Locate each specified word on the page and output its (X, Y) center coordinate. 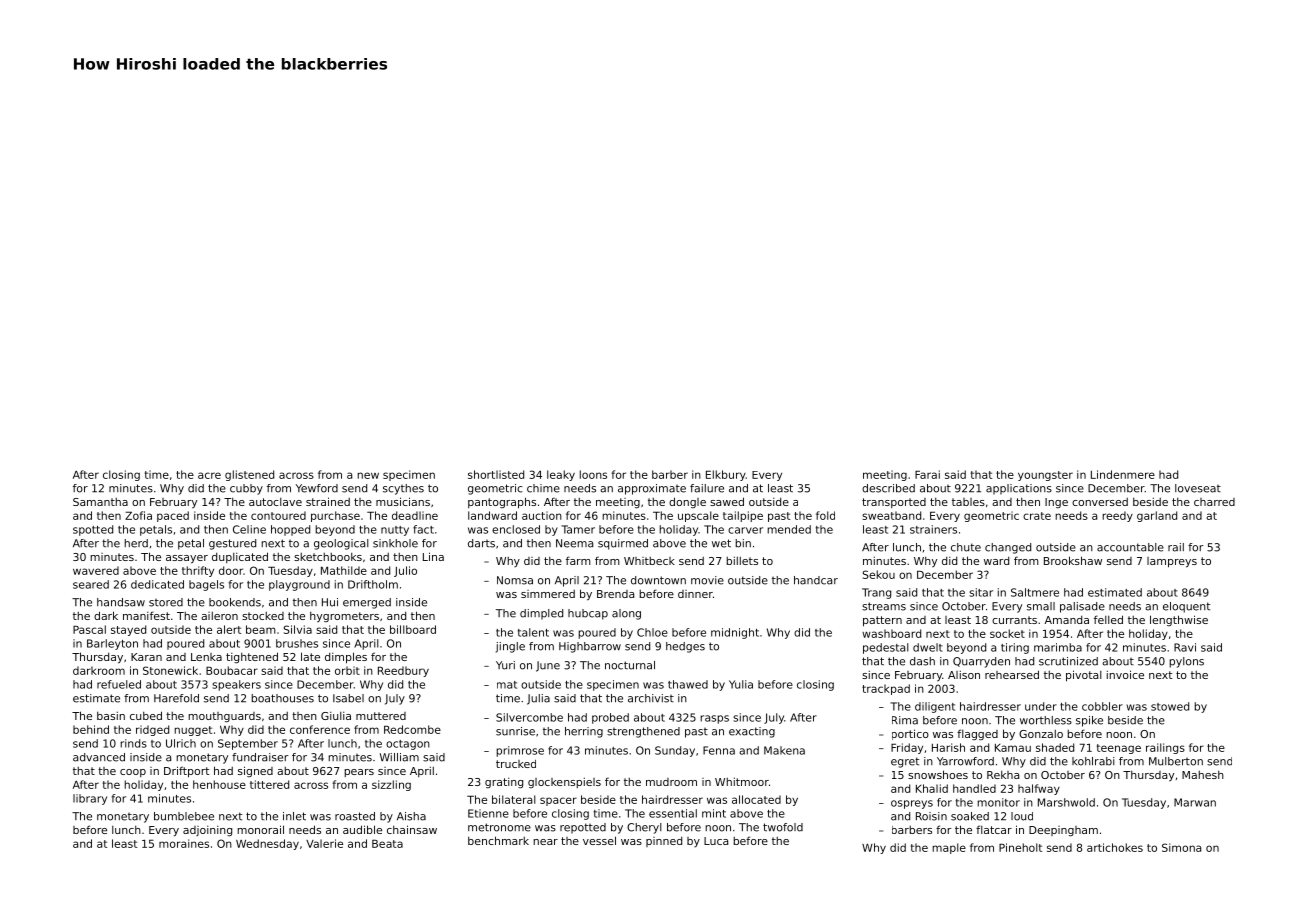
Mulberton (1176, 761)
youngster (1045, 476)
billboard (413, 629)
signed (255, 771)
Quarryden (981, 662)
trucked (516, 763)
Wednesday (267, 844)
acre (209, 475)
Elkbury (726, 475)
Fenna (719, 750)
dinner (695, 594)
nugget (193, 731)
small (1041, 606)
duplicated (240, 557)
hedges (685, 647)
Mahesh (1203, 775)
